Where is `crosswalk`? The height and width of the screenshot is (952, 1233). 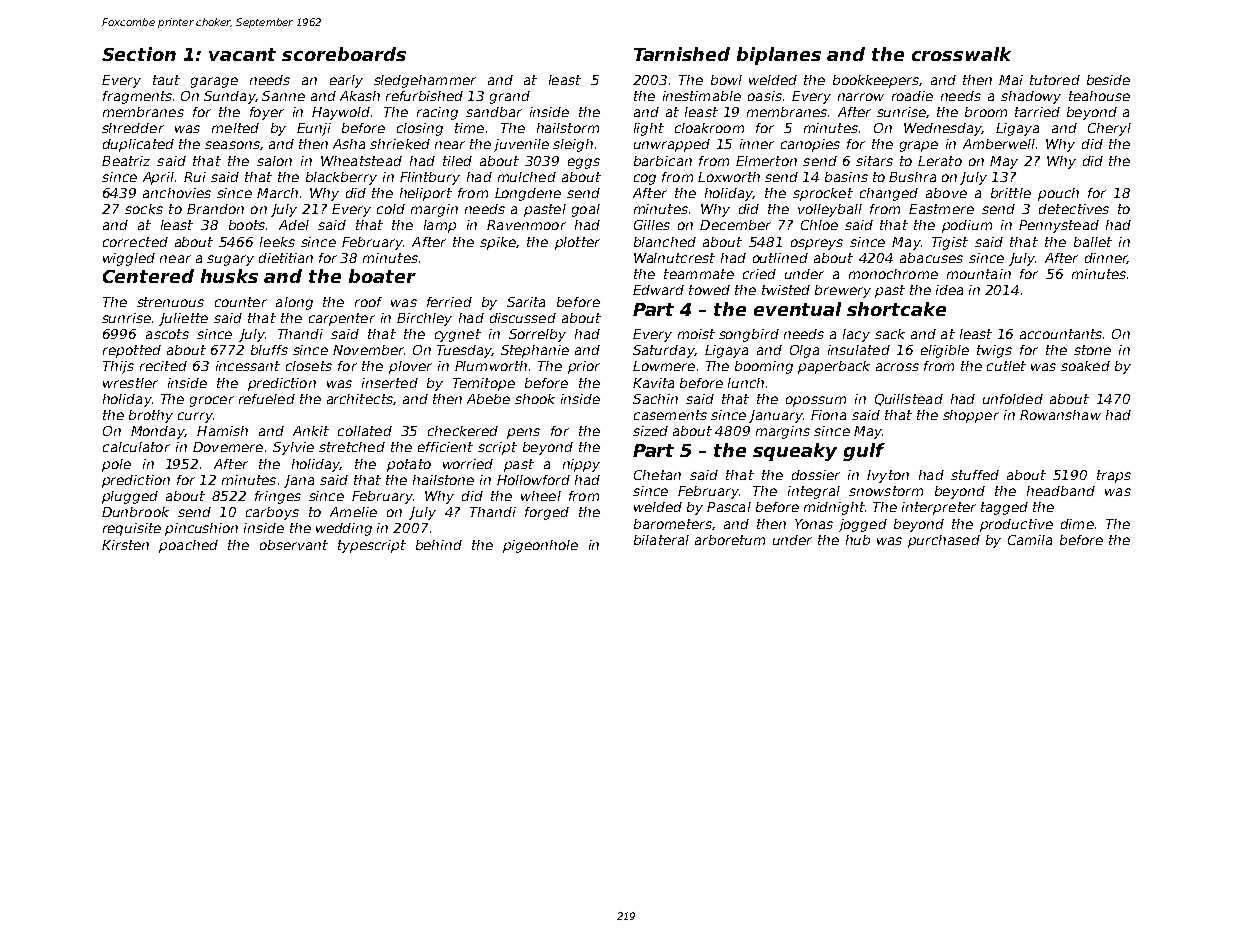
crosswalk is located at coordinates (961, 54).
